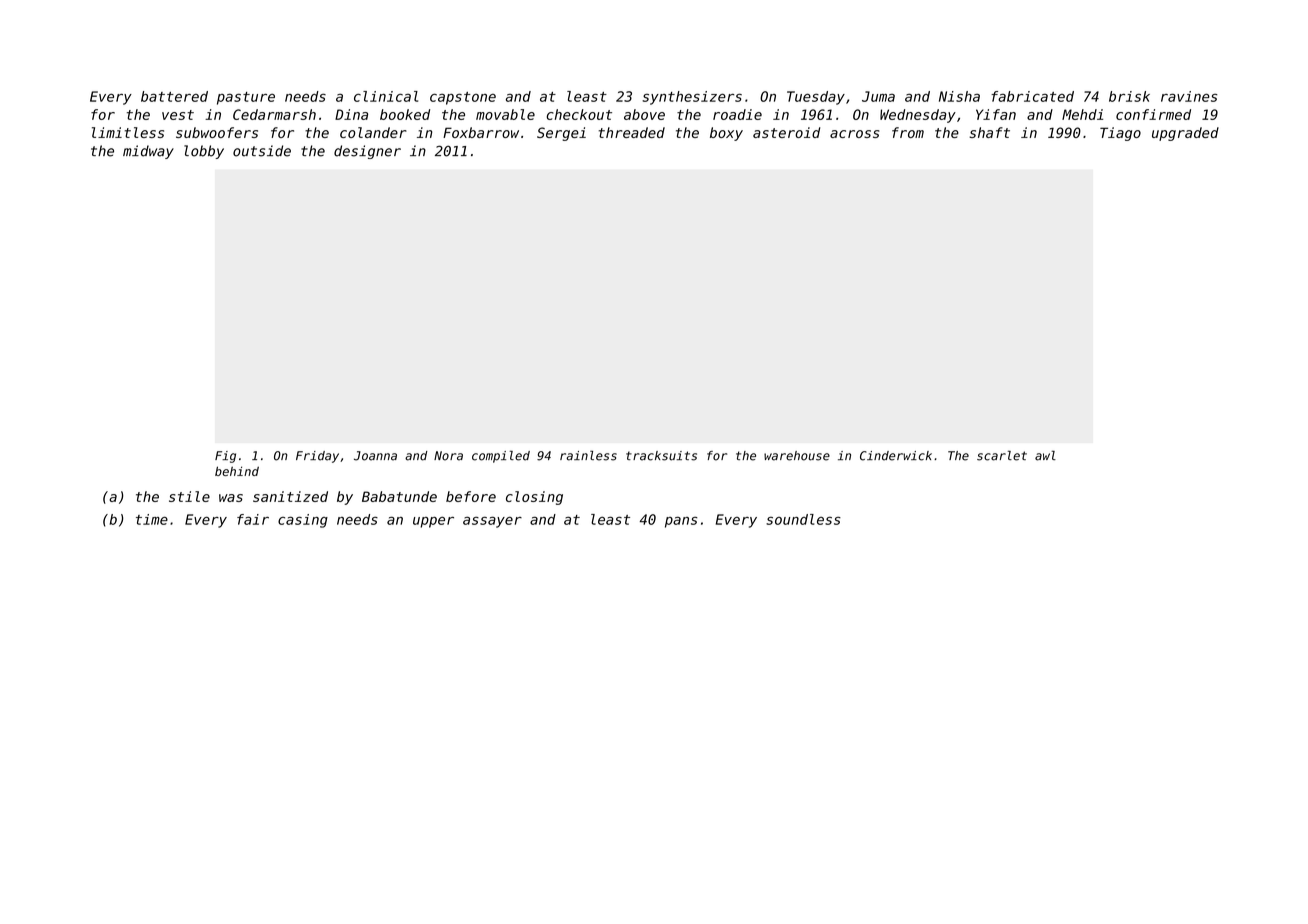 The image size is (1308, 924). Describe the element at coordinates (237, 471) in the screenshot. I see `behind` at that location.
